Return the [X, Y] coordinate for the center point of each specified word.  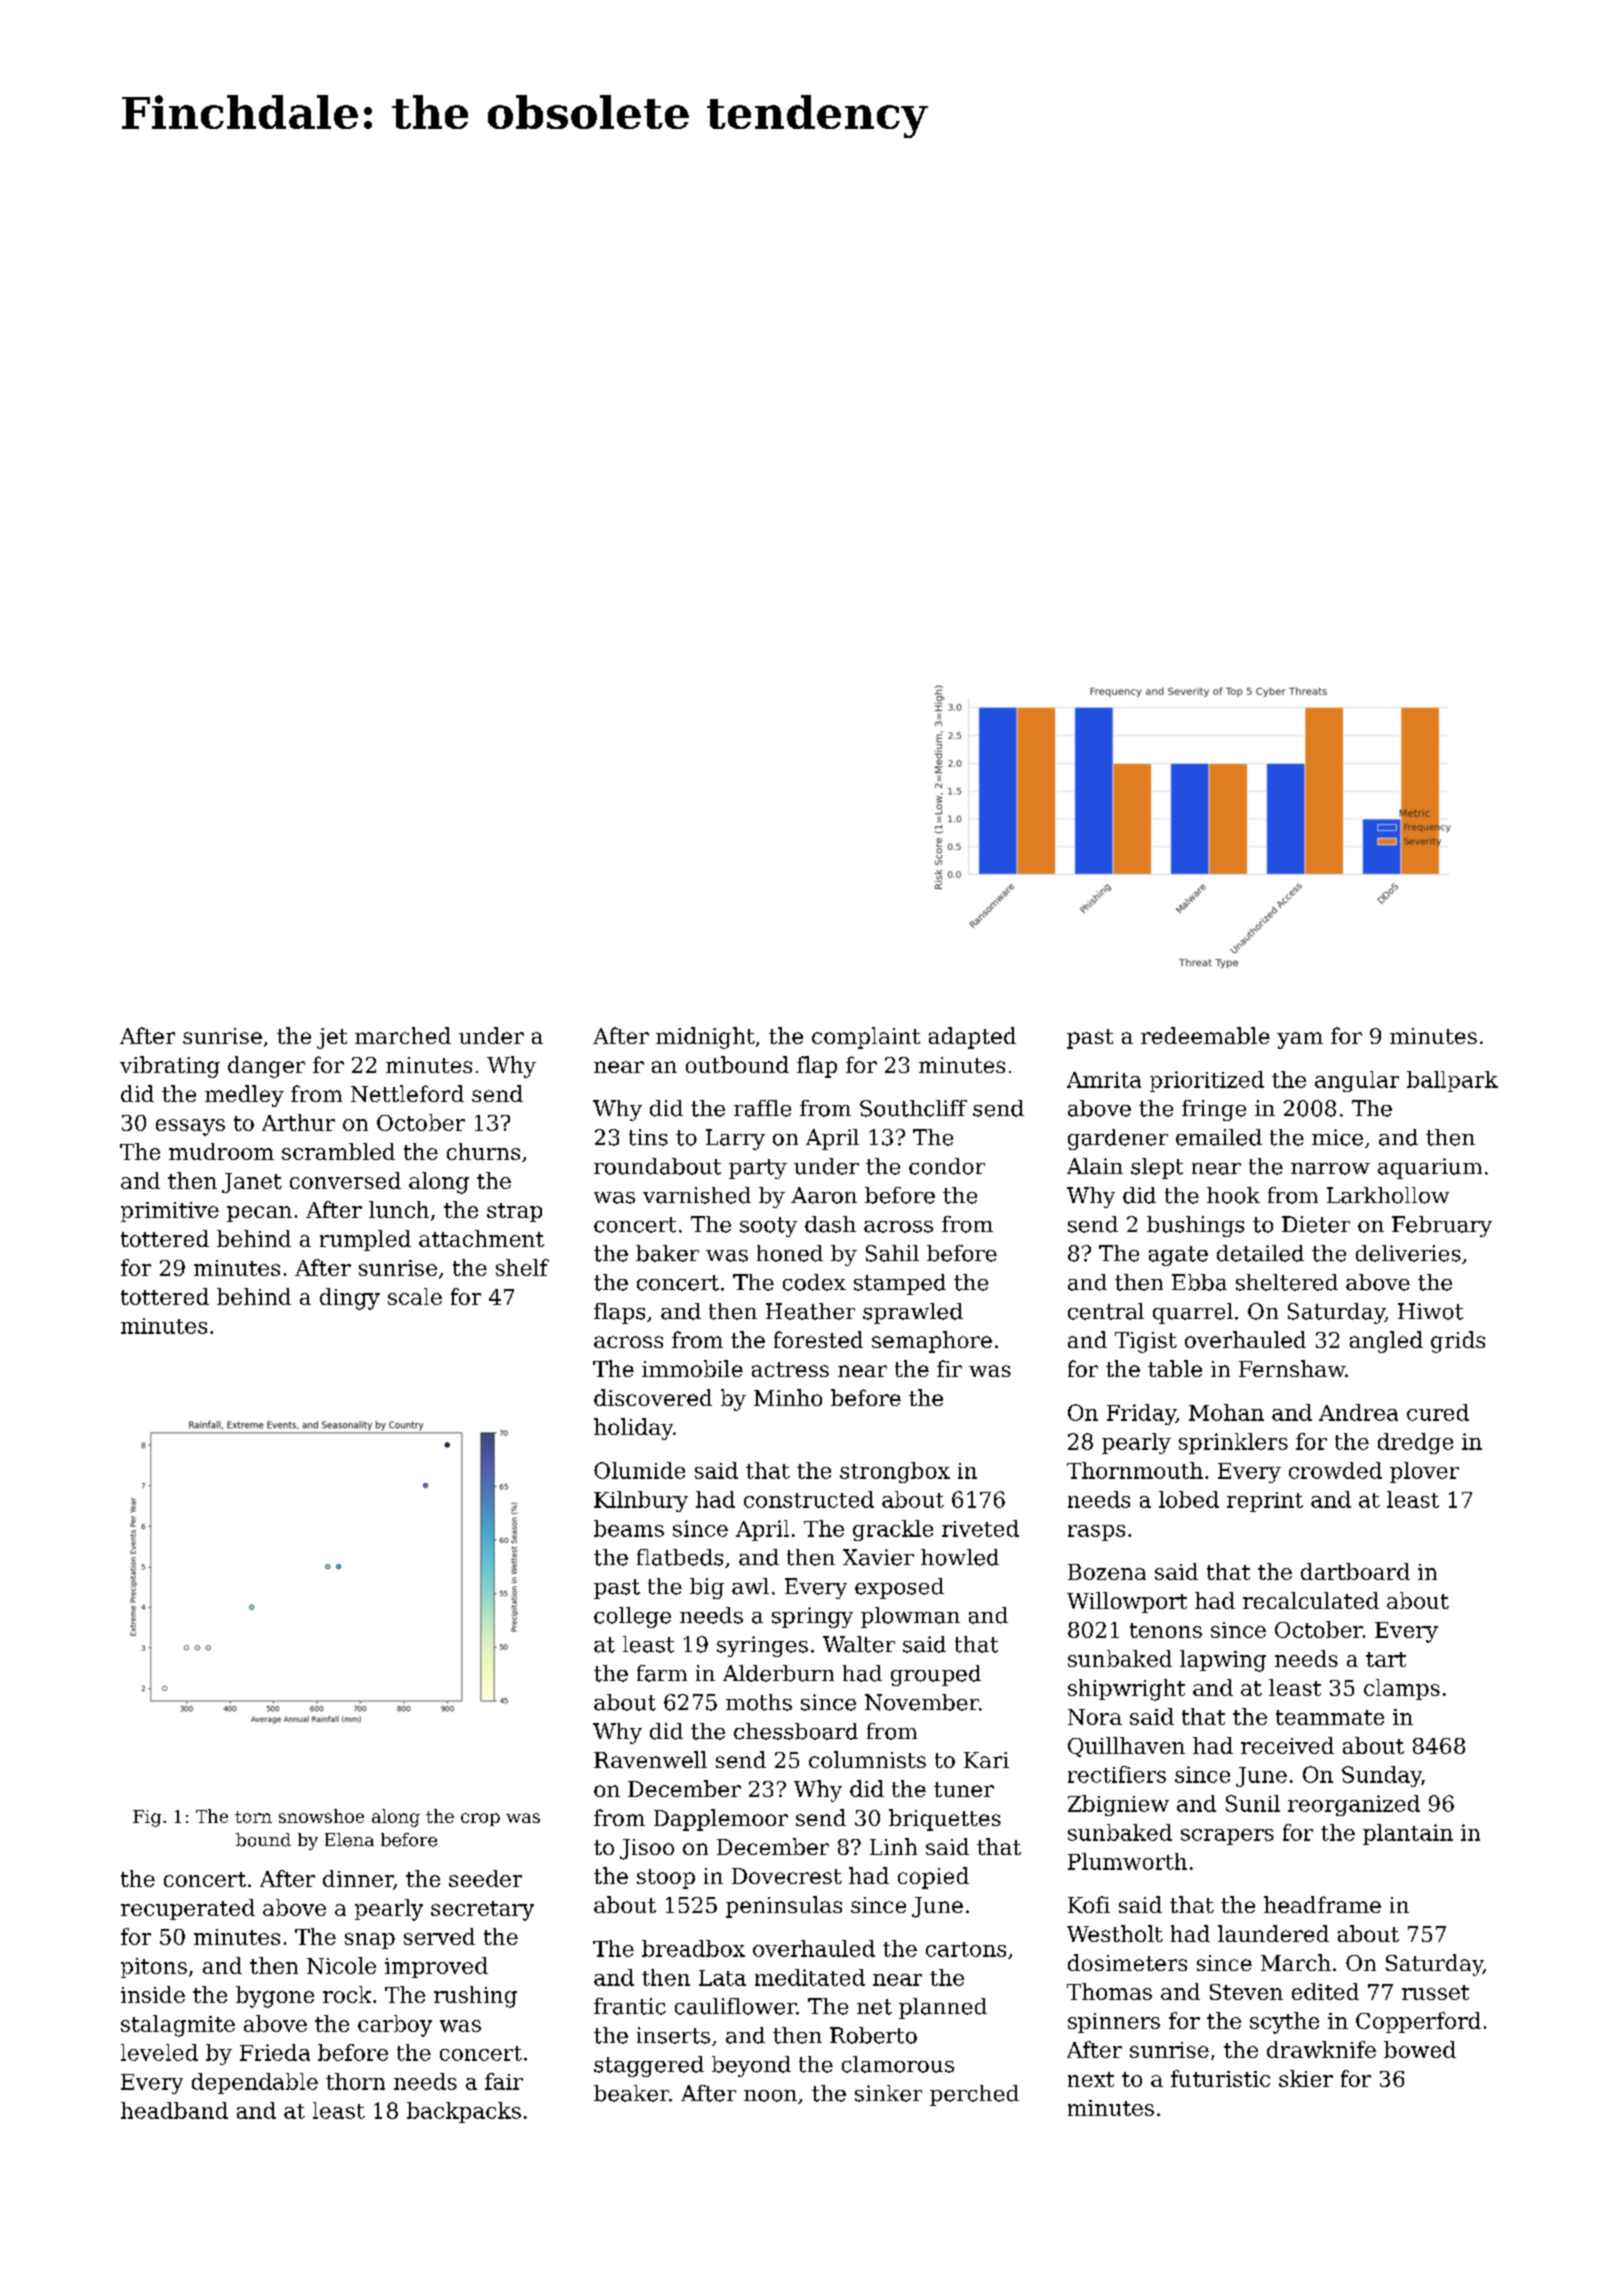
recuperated [188, 1909]
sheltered [1287, 1282]
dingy [350, 1299]
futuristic [1220, 2078]
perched [974, 2095]
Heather [810, 1311]
